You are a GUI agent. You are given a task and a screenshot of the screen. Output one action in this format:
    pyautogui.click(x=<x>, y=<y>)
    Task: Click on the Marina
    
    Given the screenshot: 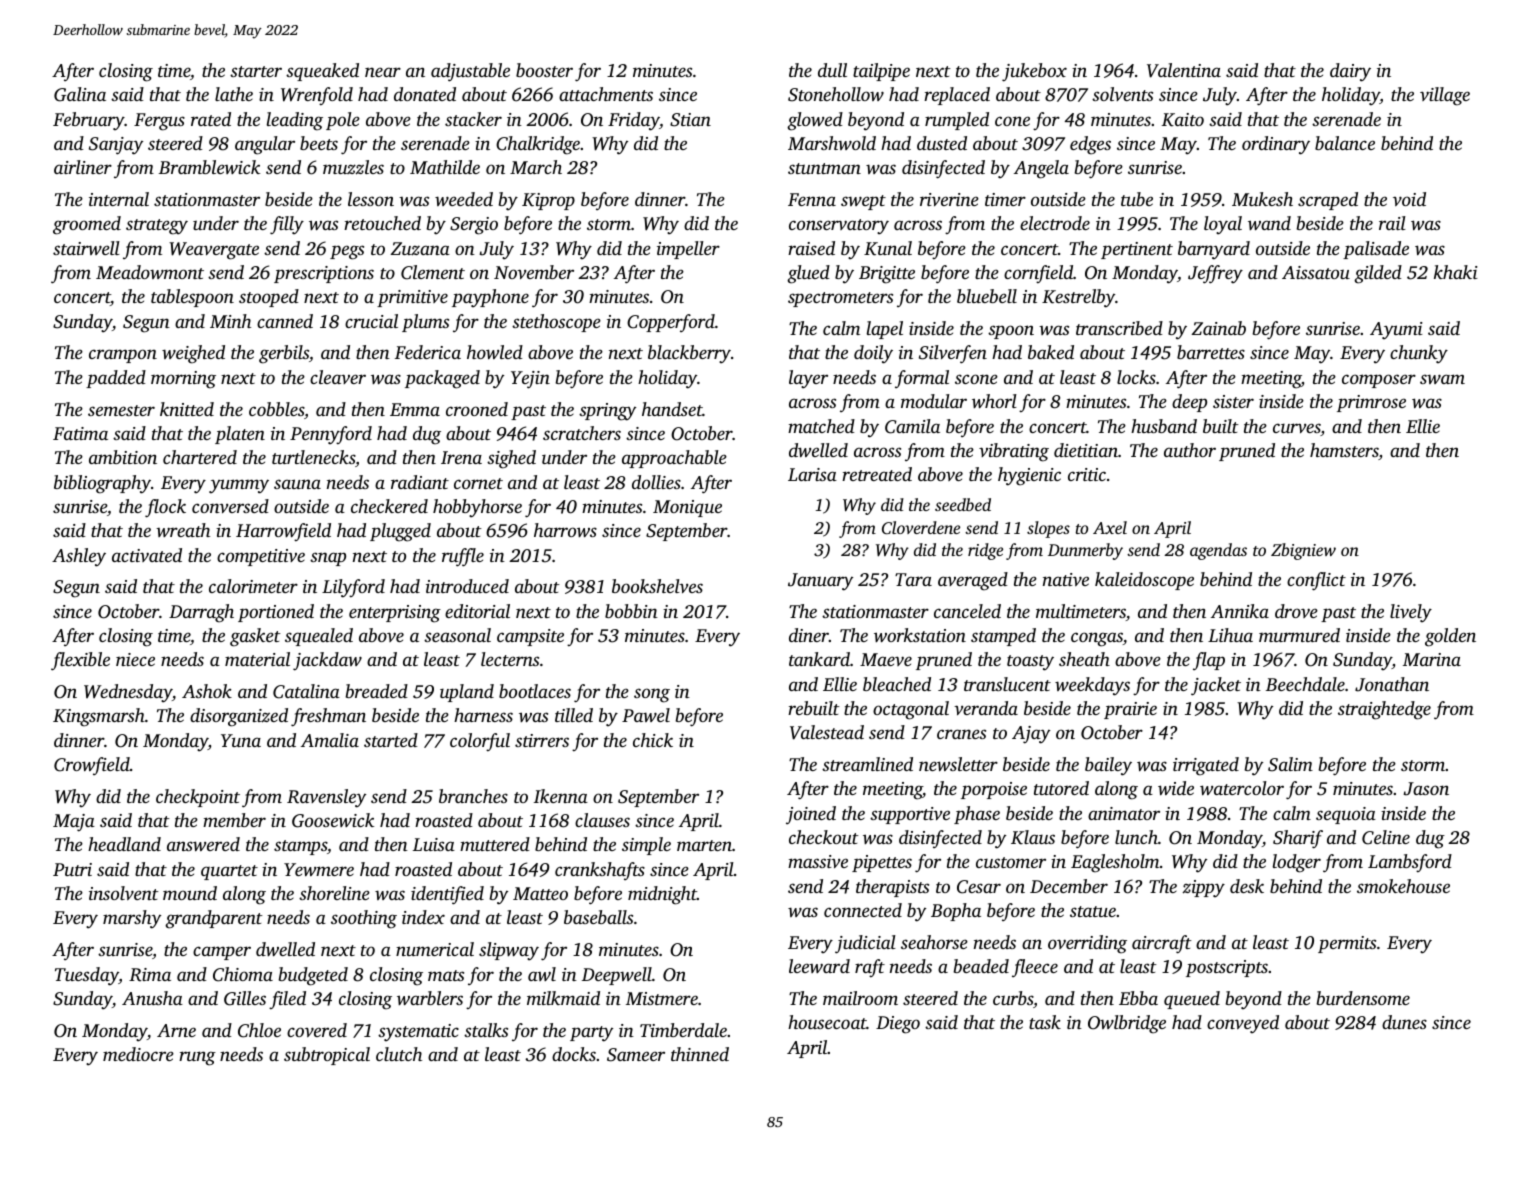 What is the action you would take?
    pyautogui.click(x=1432, y=659)
